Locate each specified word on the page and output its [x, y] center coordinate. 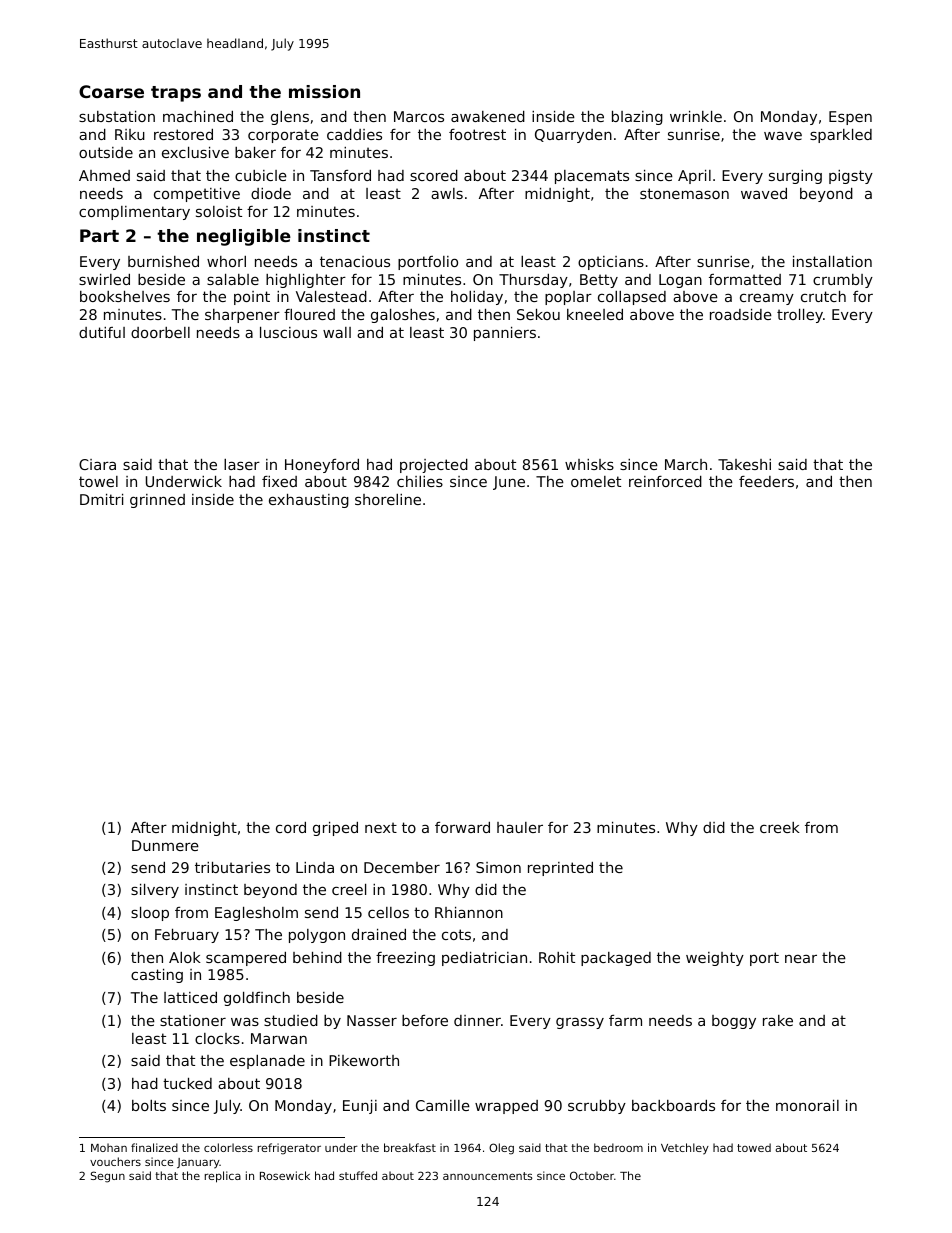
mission [324, 91]
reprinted [560, 869]
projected [434, 466]
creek [780, 827]
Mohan [109, 1147]
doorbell [160, 332]
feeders [766, 481]
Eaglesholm [256, 914]
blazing [637, 118]
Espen [850, 118]
